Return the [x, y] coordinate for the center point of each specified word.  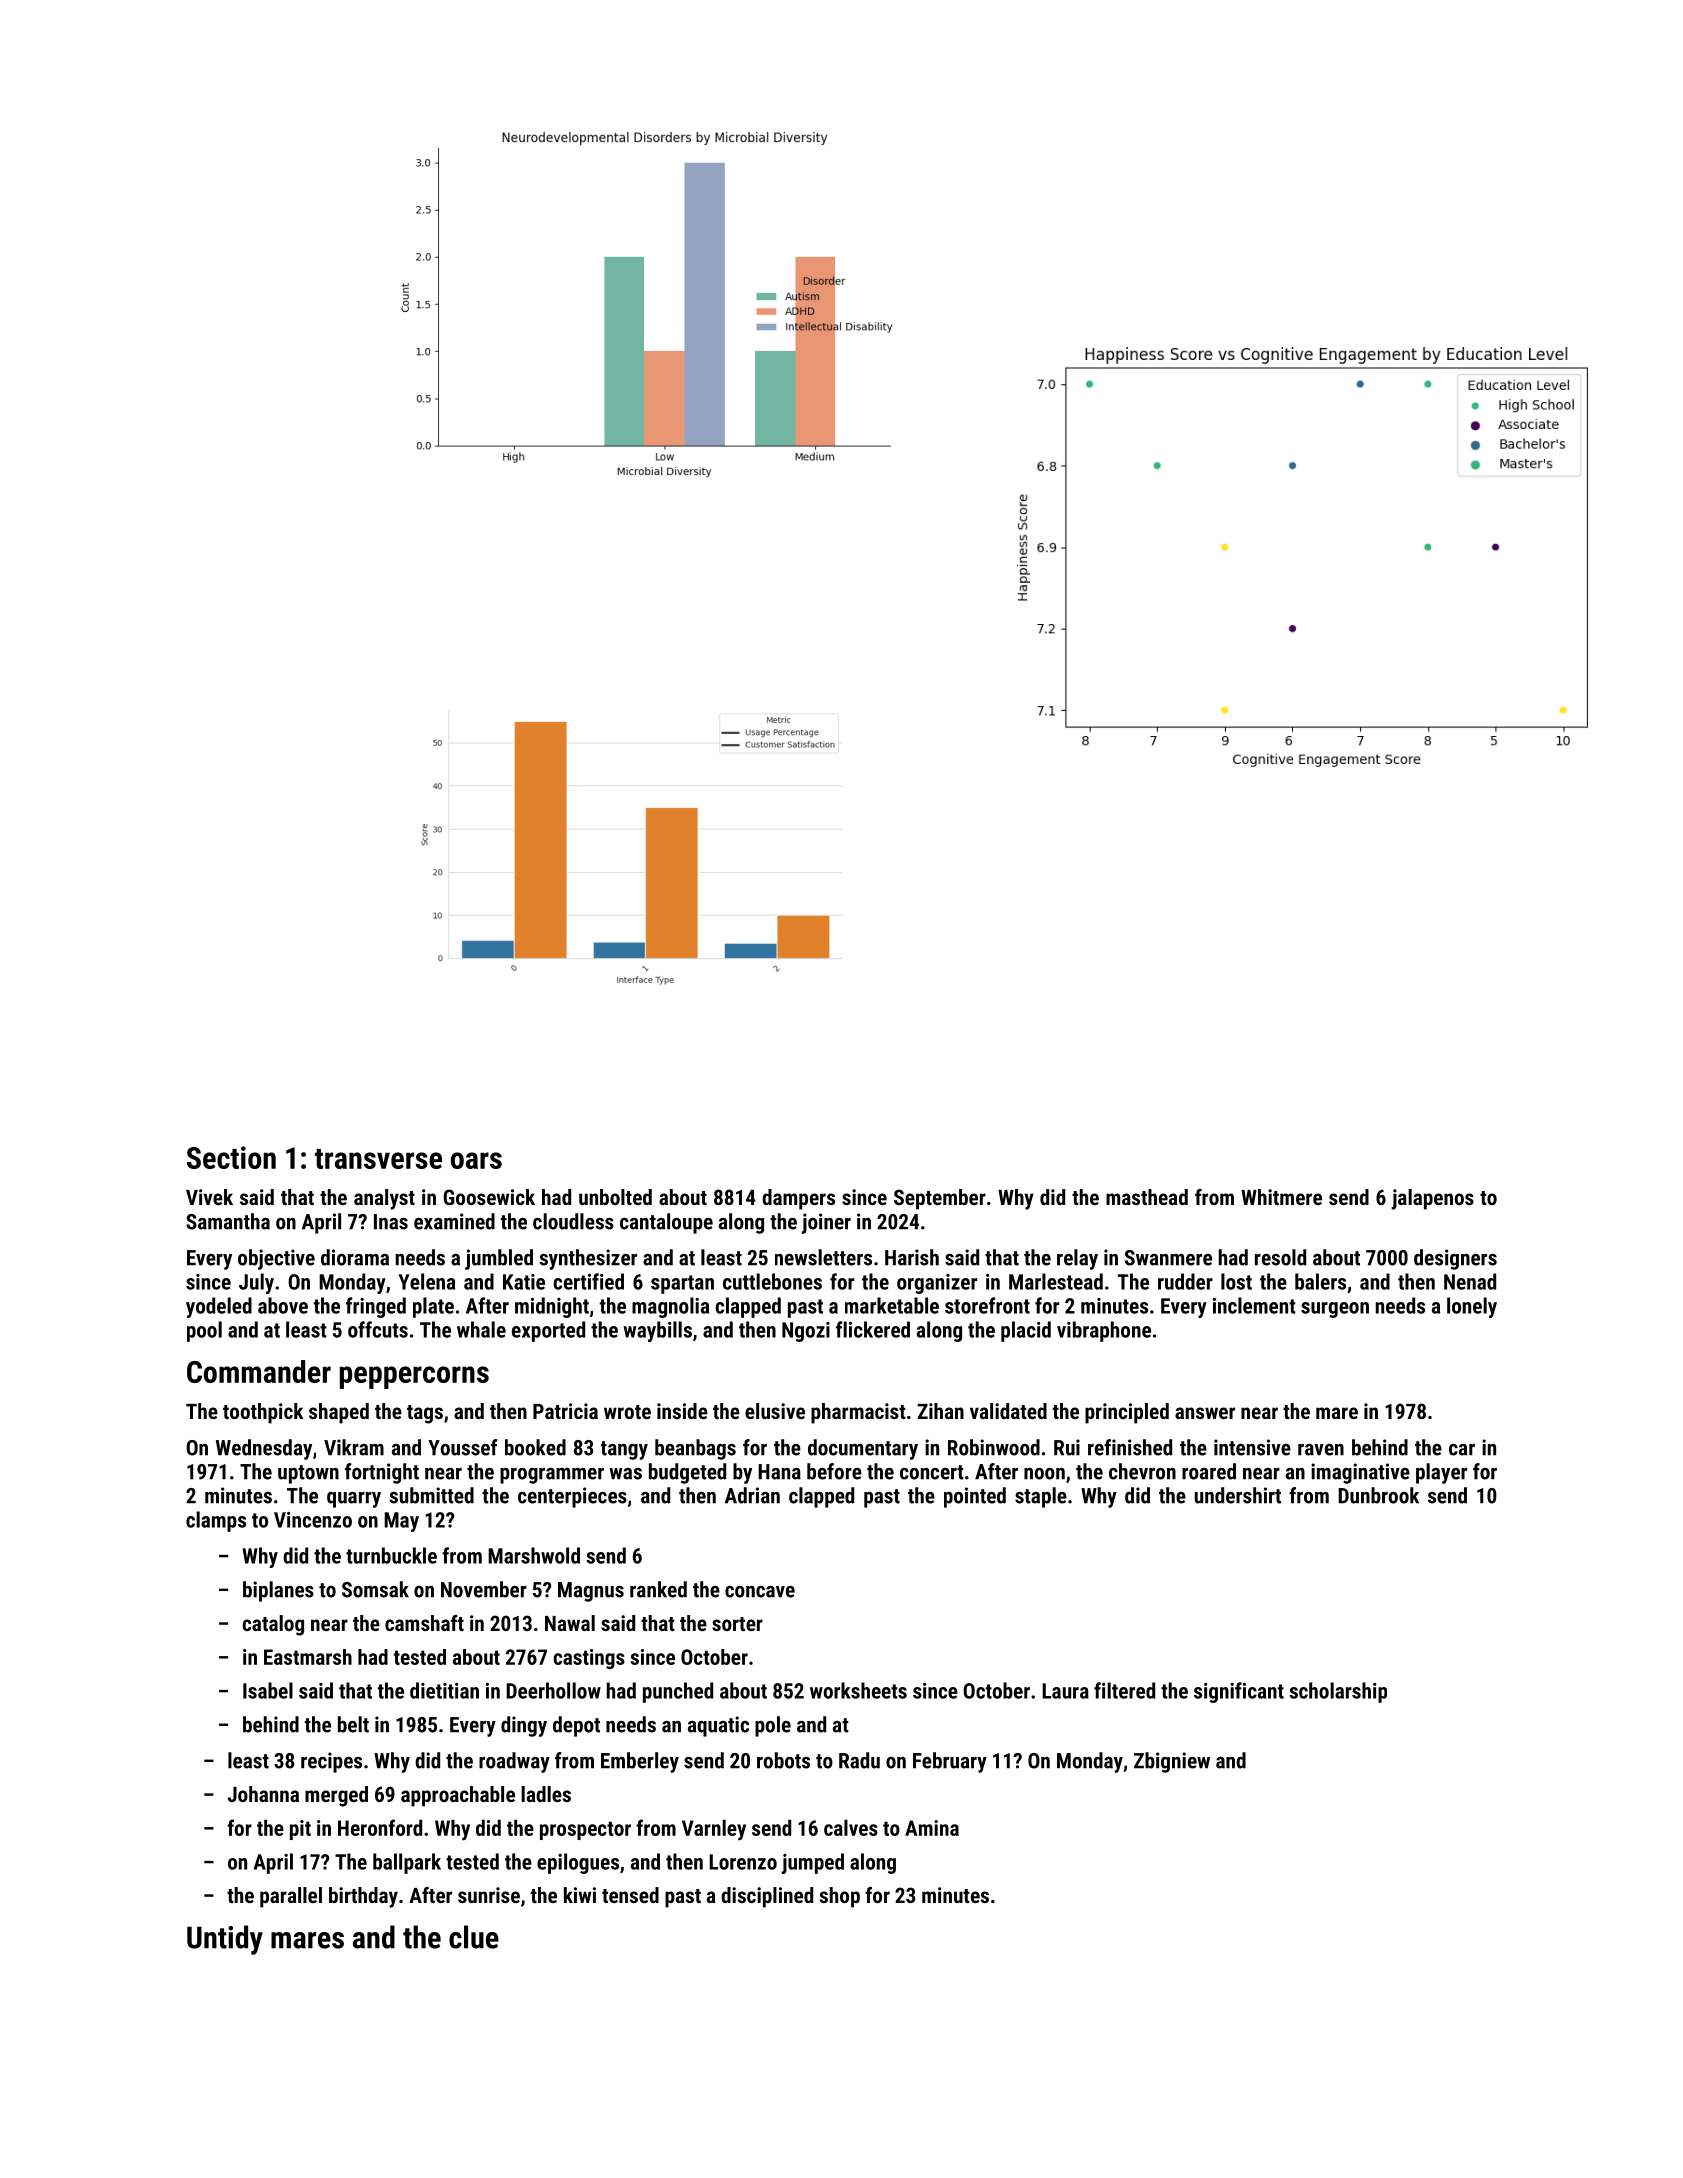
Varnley [714, 1830]
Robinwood [994, 1447]
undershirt [1238, 1495]
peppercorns [414, 1377]
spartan [682, 1284]
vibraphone [1104, 1331]
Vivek [209, 1197]
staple [1041, 1497]
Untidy [225, 1940]
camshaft [424, 1623]
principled [1127, 1413]
